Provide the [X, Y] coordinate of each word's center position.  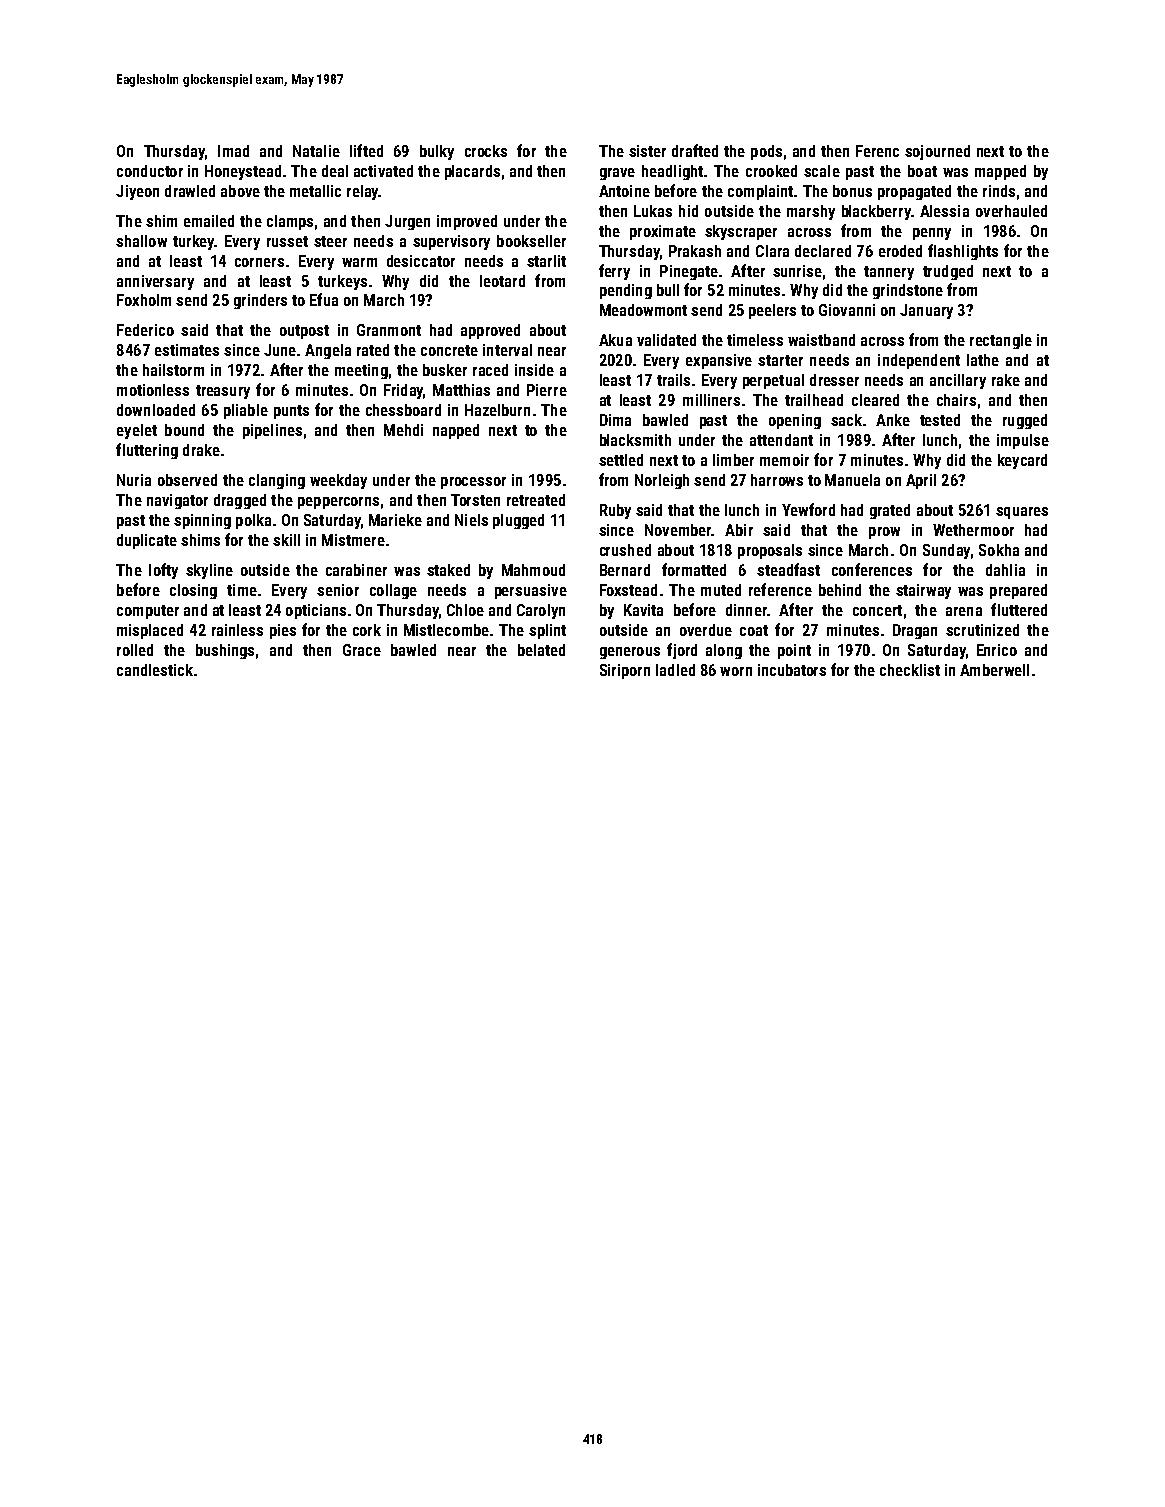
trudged [948, 272]
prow [884, 533]
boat [922, 171]
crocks [486, 151]
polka [253, 521]
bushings [225, 651]
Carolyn [541, 611]
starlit [546, 261]
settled [621, 460]
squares [1022, 513]
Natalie [316, 151]
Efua [324, 299]
